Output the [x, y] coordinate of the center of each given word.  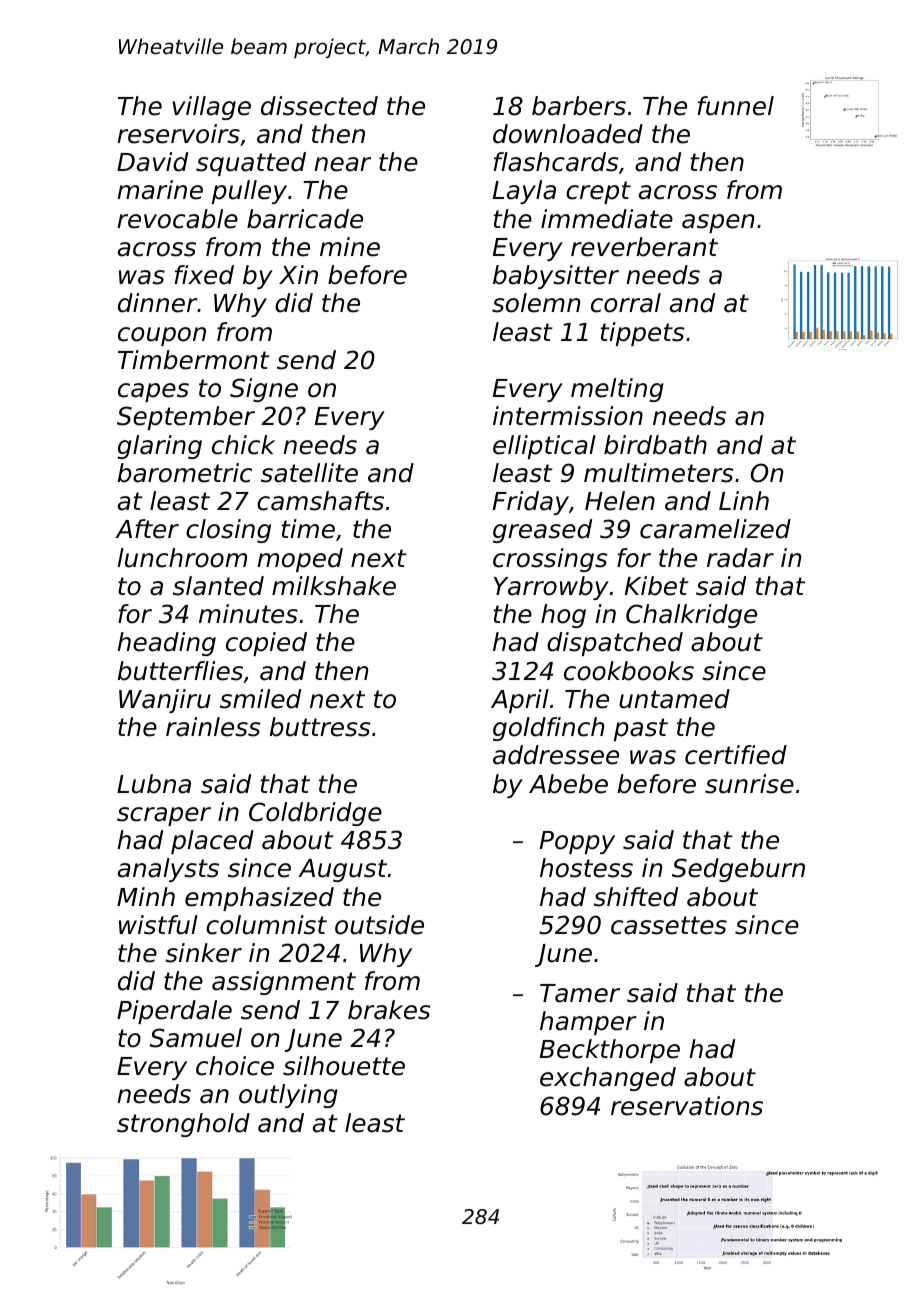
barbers [579, 106]
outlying [288, 1096]
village [211, 108]
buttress [320, 727]
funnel [736, 106]
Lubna [154, 784]
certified [736, 755]
